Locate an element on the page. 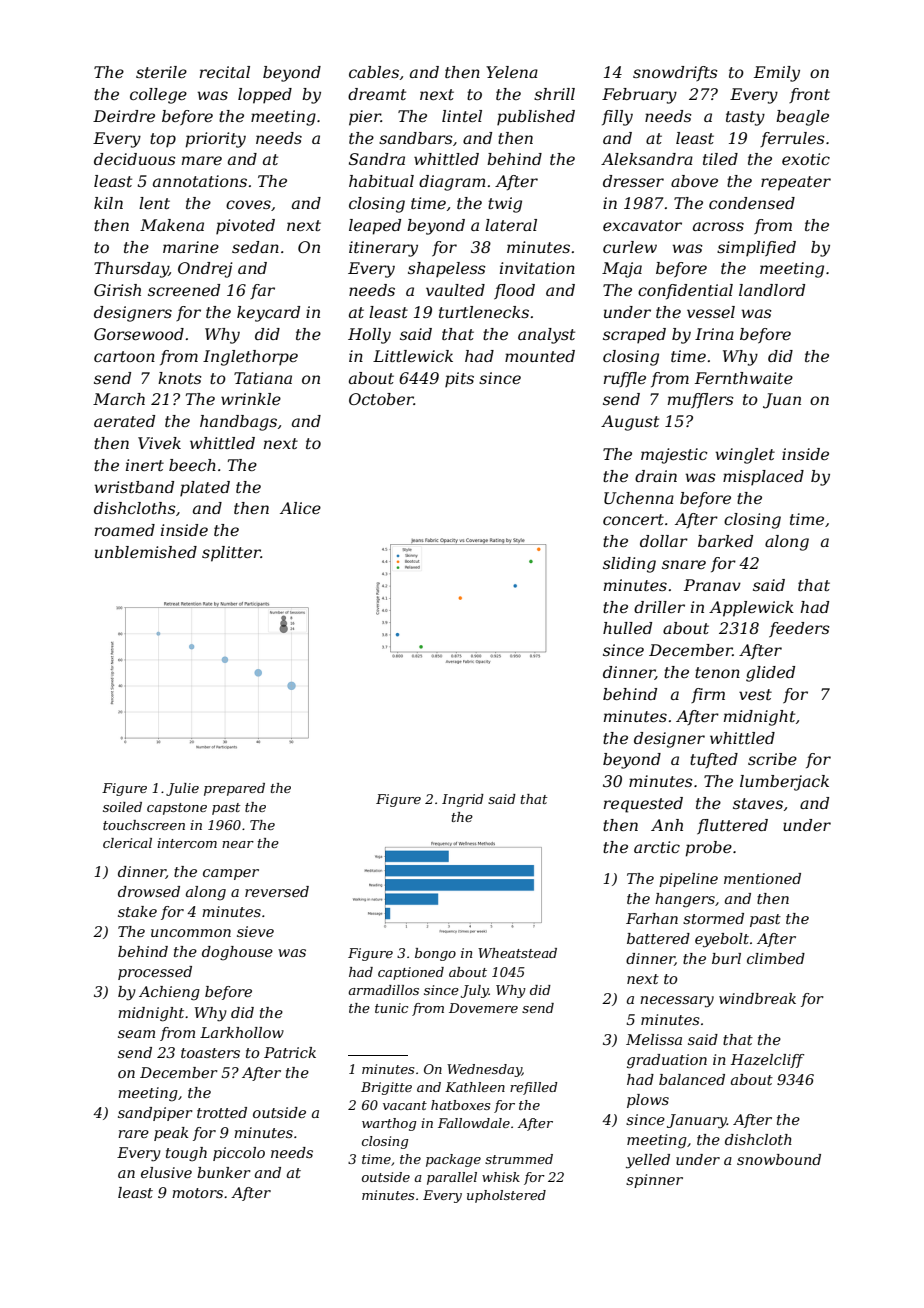 The height and width of the document is (1308, 924). glided is located at coordinates (770, 674).
